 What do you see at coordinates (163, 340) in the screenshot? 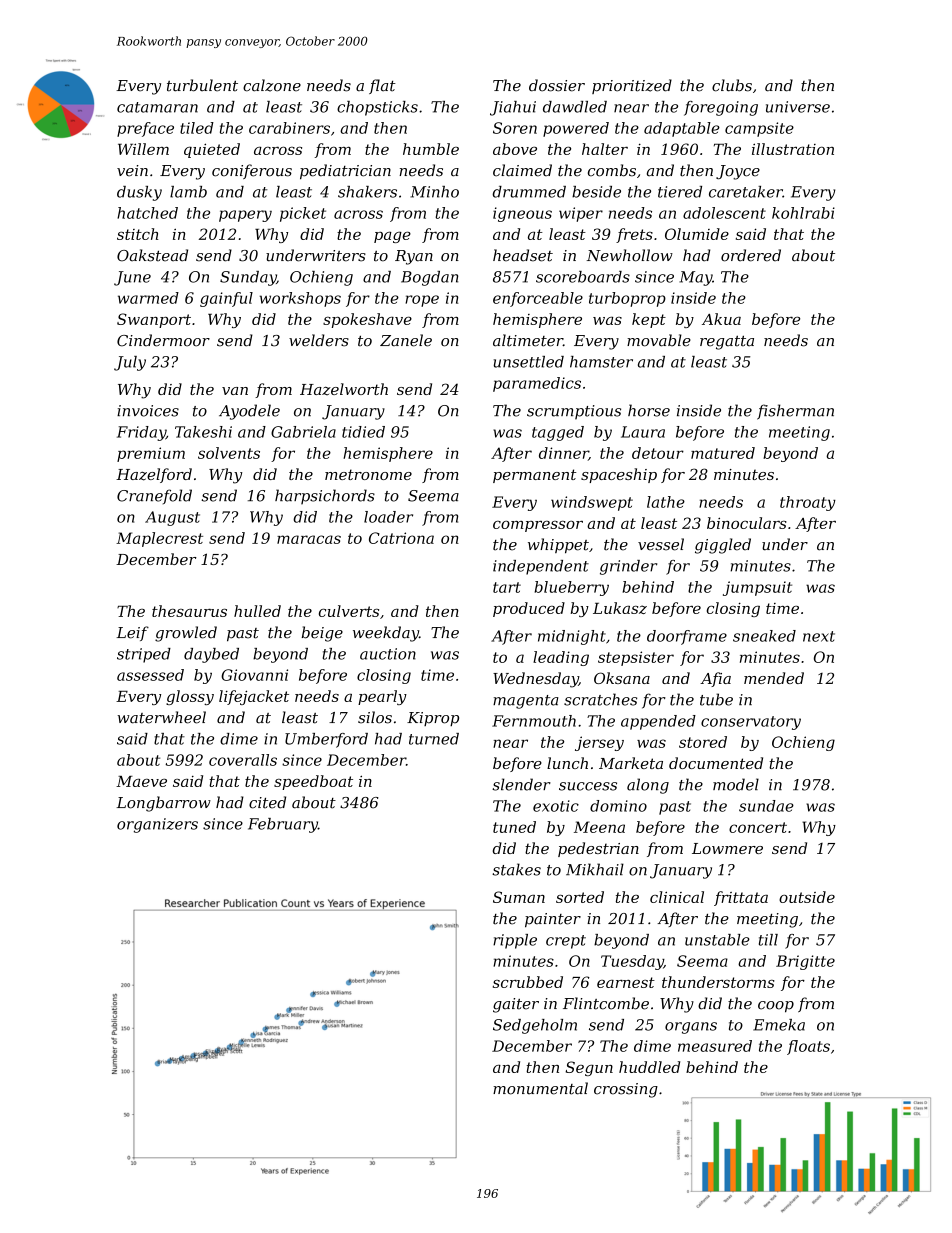
I see `Cindermoor` at bounding box center [163, 340].
